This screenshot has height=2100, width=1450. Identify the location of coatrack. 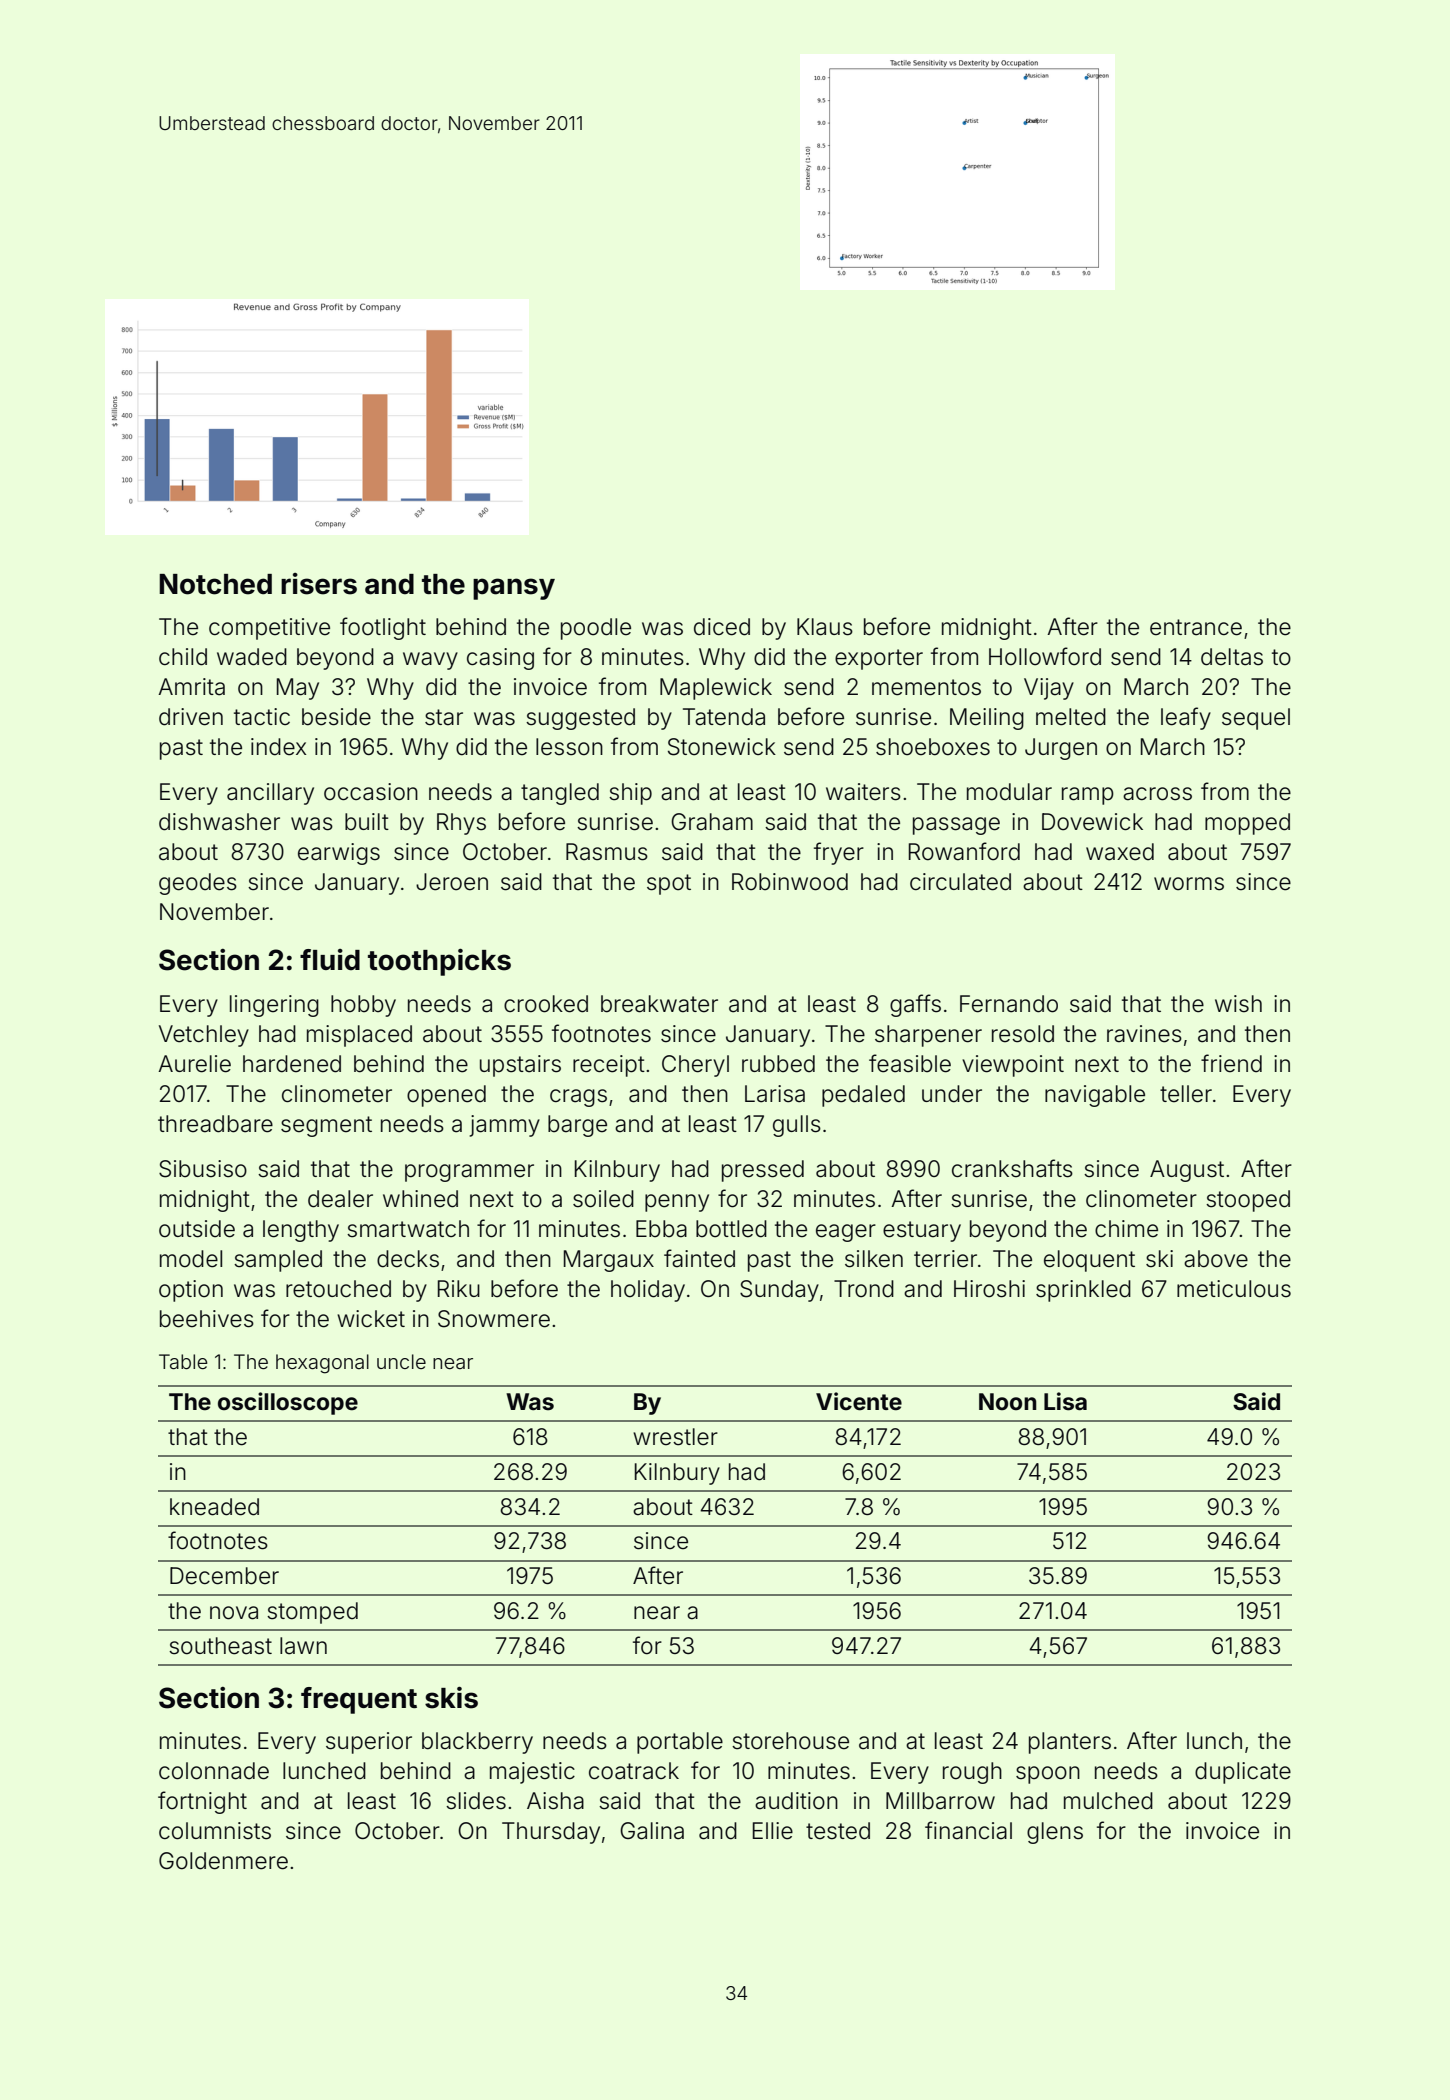
(634, 1771).
